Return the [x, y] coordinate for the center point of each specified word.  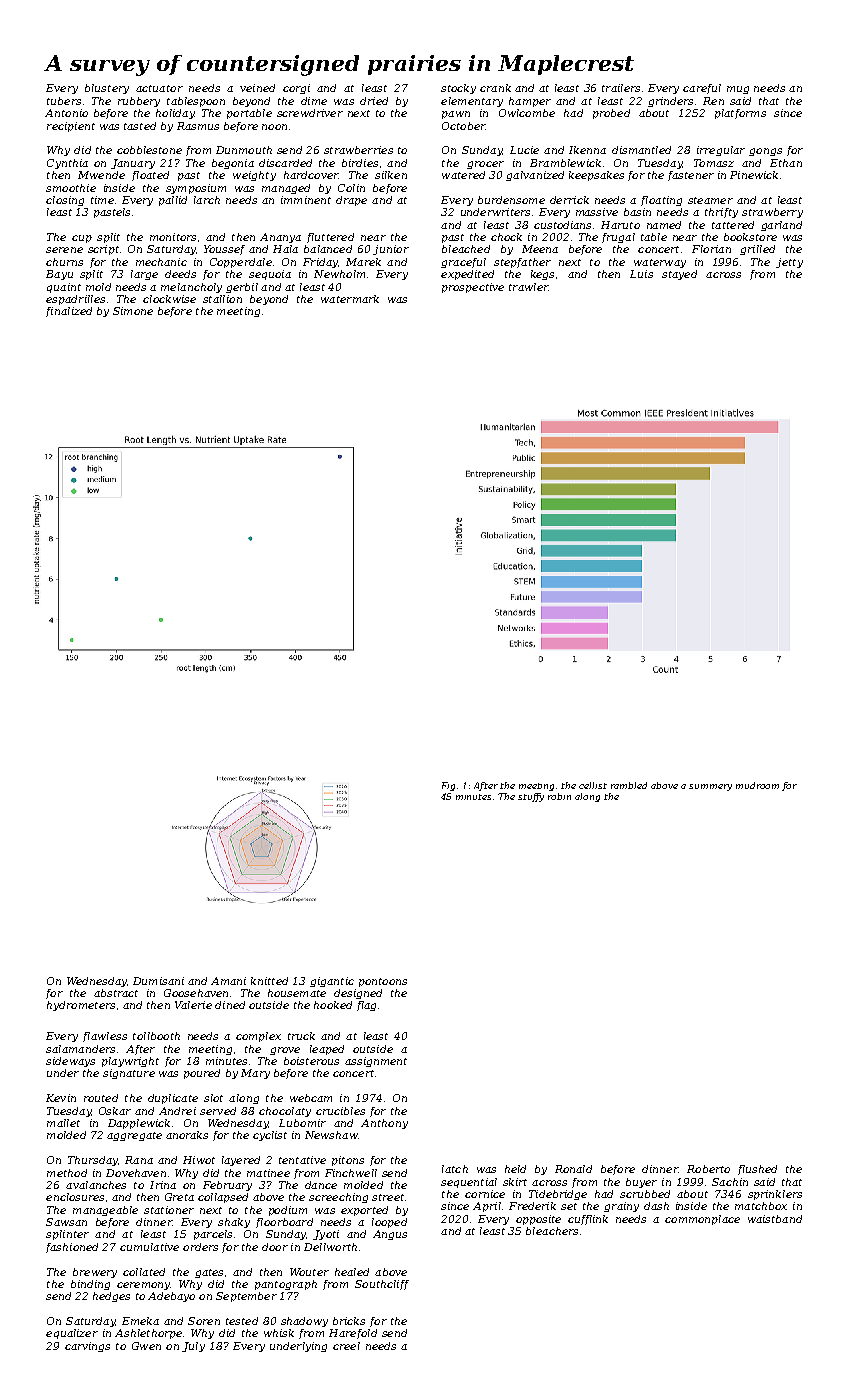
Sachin [730, 1182]
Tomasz [714, 163]
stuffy [531, 797]
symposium [196, 189]
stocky [458, 89]
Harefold [353, 1334]
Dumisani [158, 981]
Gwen [146, 1346]
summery [710, 787]
